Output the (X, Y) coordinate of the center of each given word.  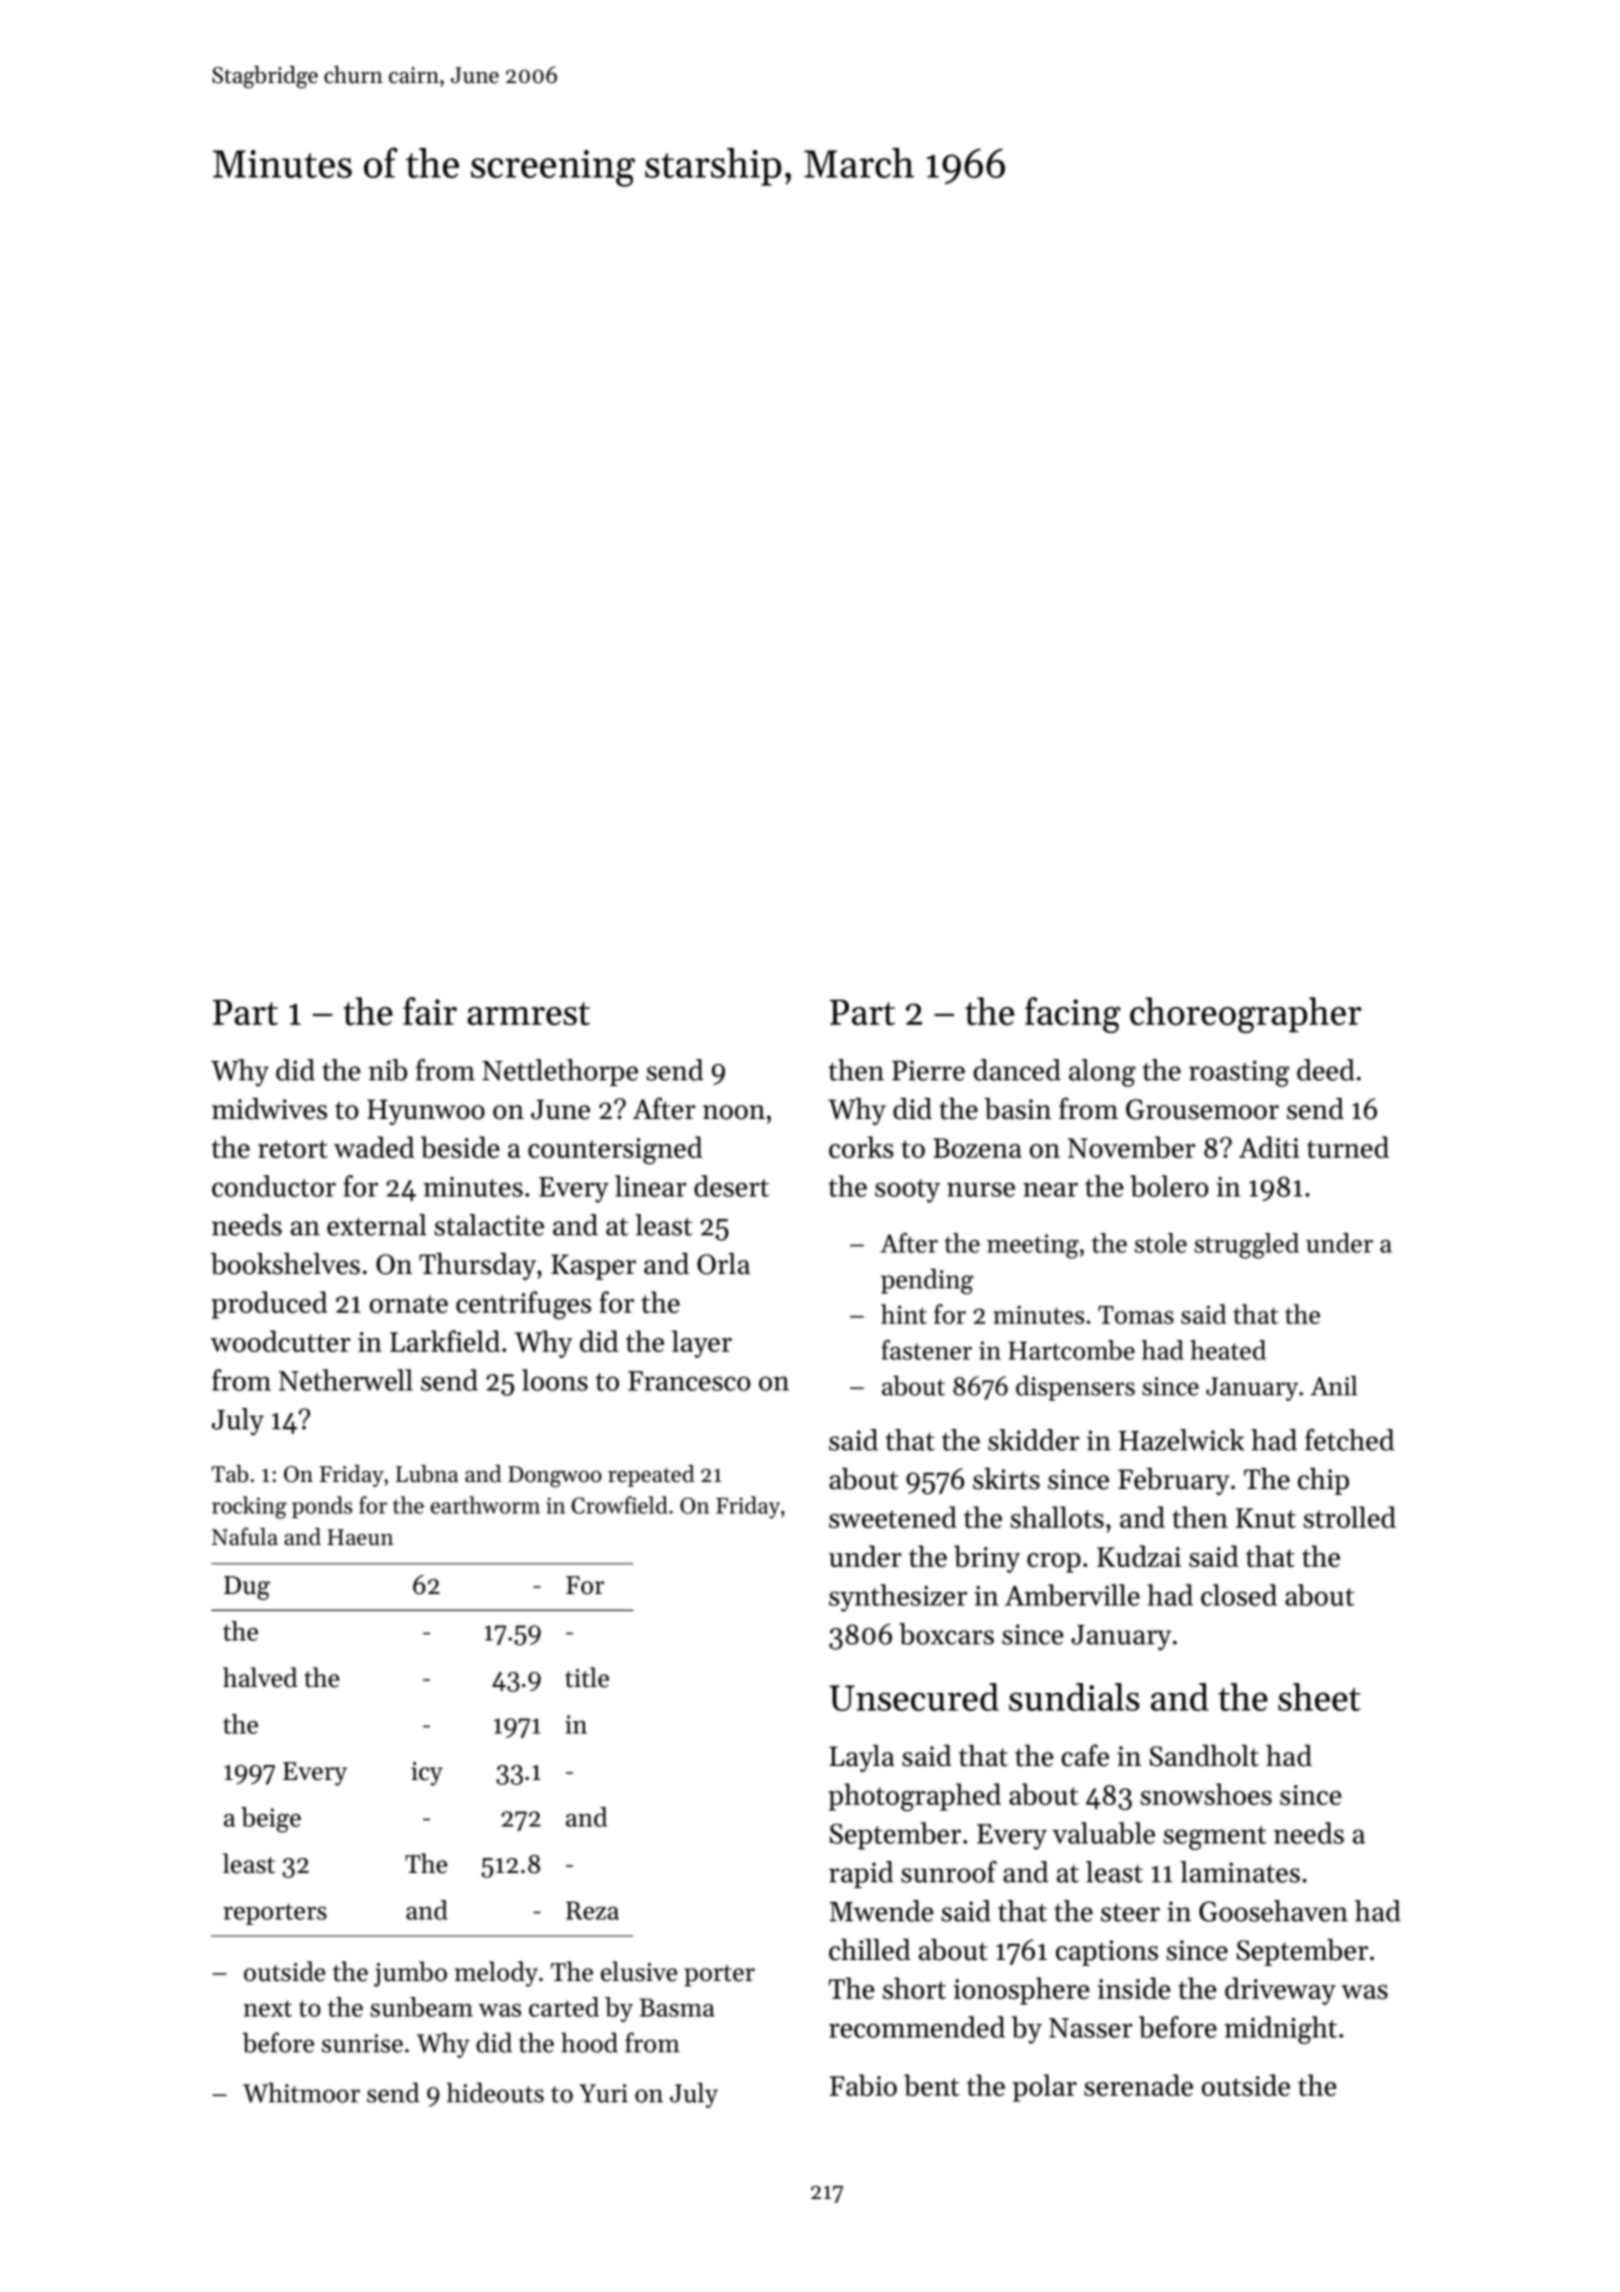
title (587, 1677)
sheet (1319, 1697)
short (914, 1988)
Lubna (427, 1474)
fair (430, 1011)
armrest (528, 1014)
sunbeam (421, 2007)
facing (1073, 1015)
